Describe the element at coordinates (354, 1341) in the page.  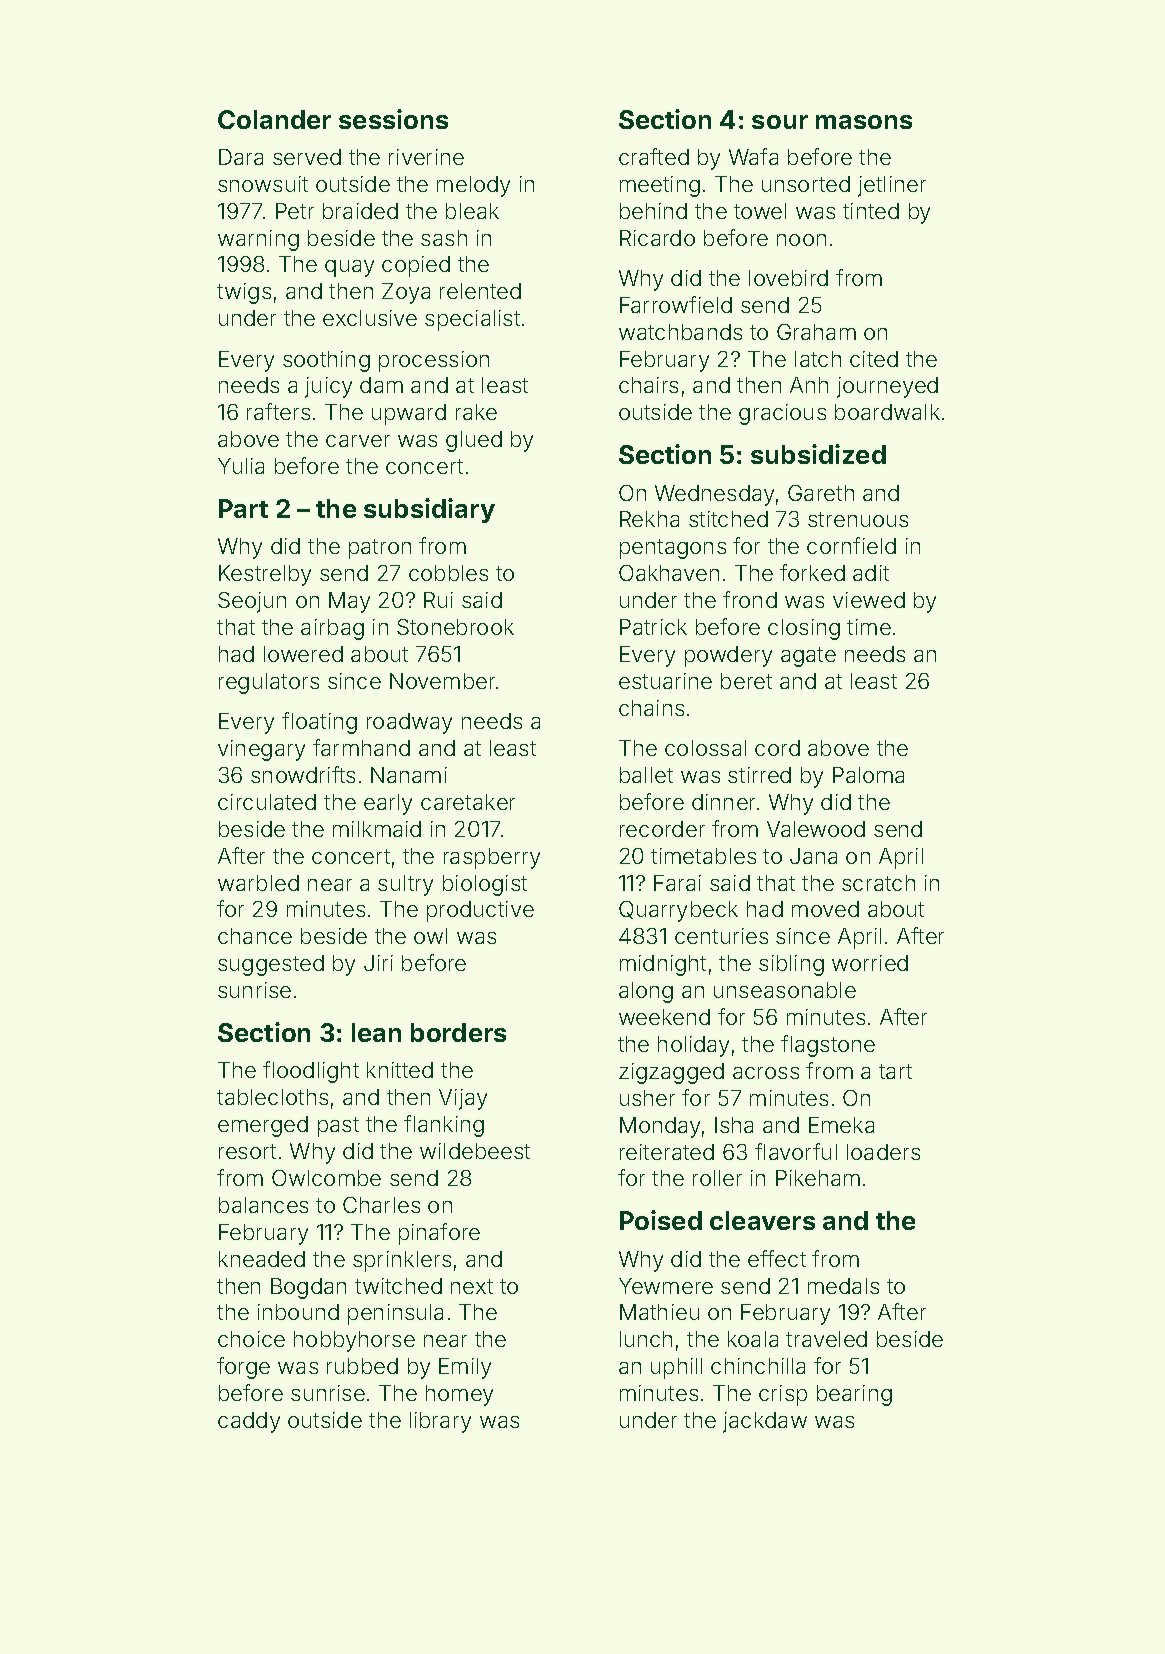
I see `hobbyhorse` at that location.
